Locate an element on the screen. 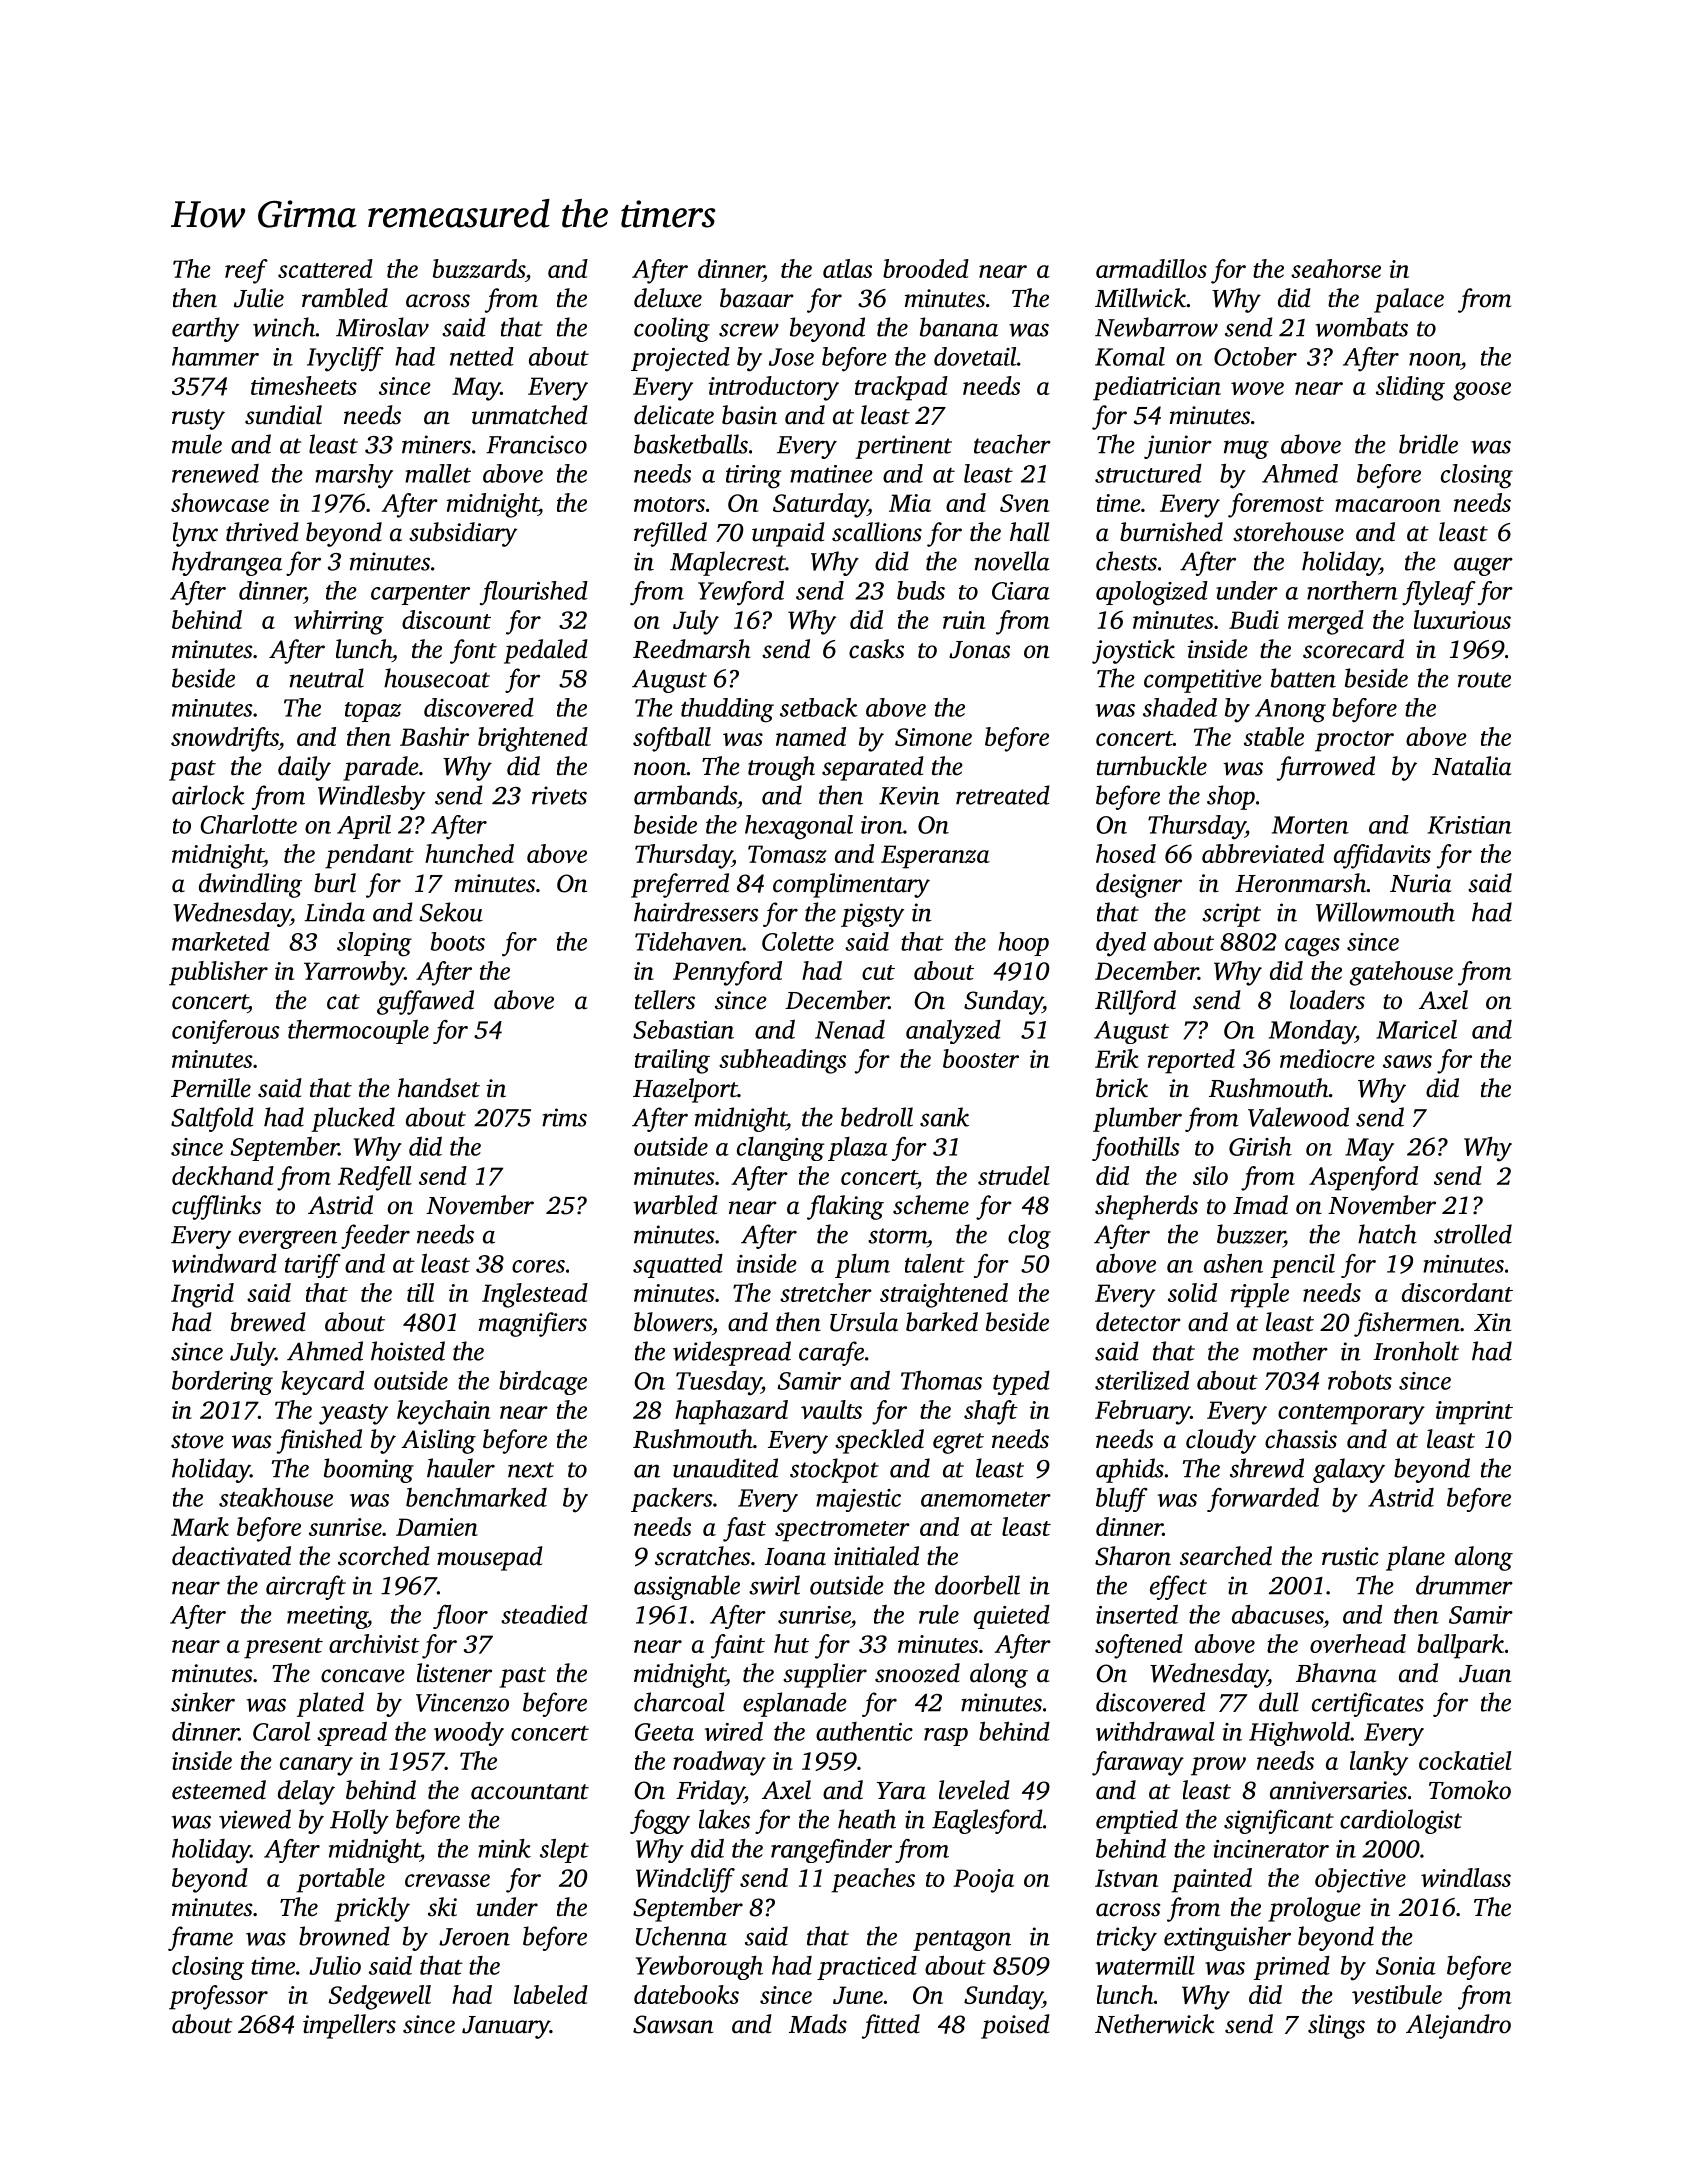 The image size is (1683, 2178). cufflinks is located at coordinates (216, 1207).
